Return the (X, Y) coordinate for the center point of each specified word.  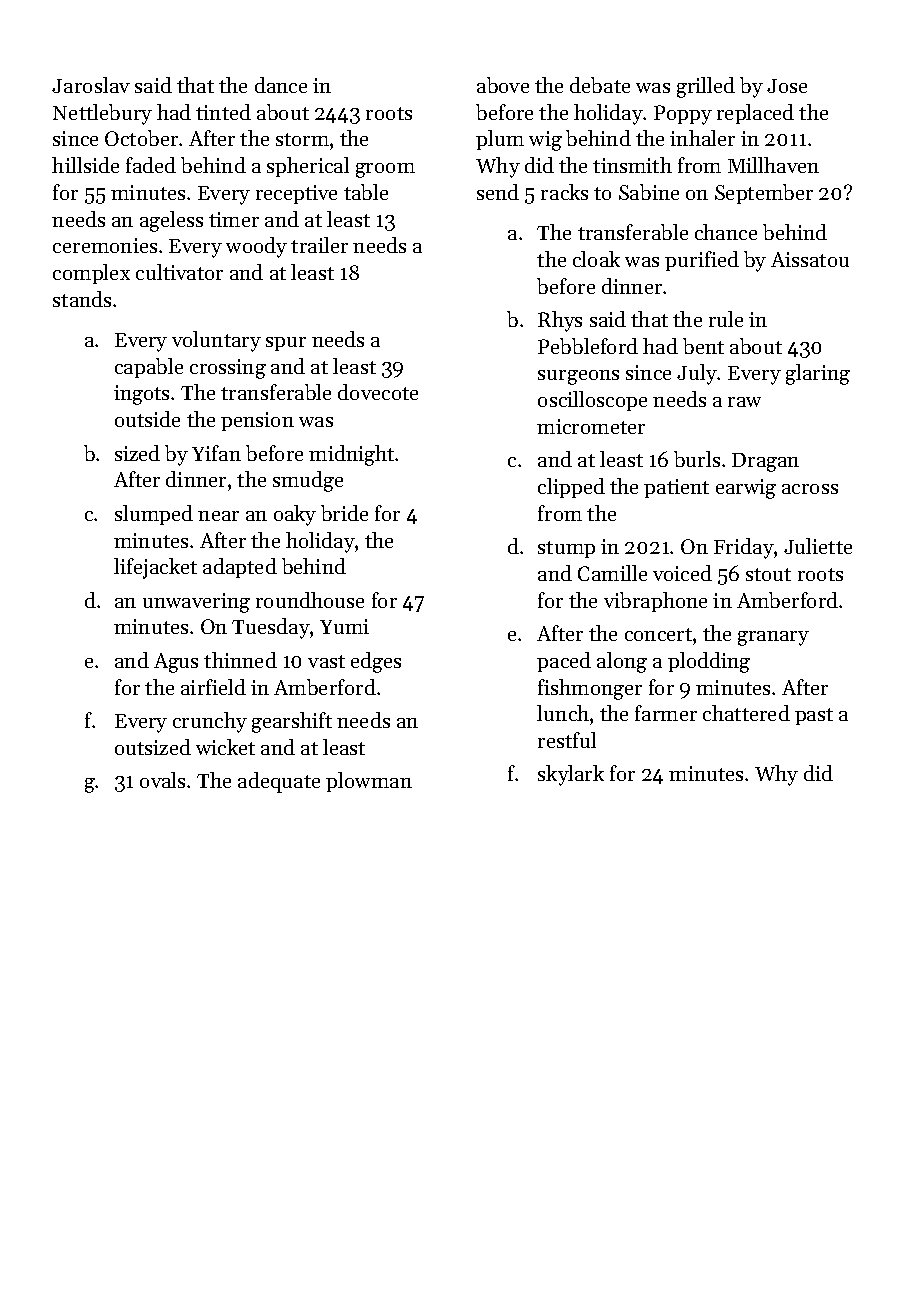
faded (151, 165)
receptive (296, 194)
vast (326, 661)
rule (726, 319)
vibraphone (655, 602)
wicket (225, 747)
